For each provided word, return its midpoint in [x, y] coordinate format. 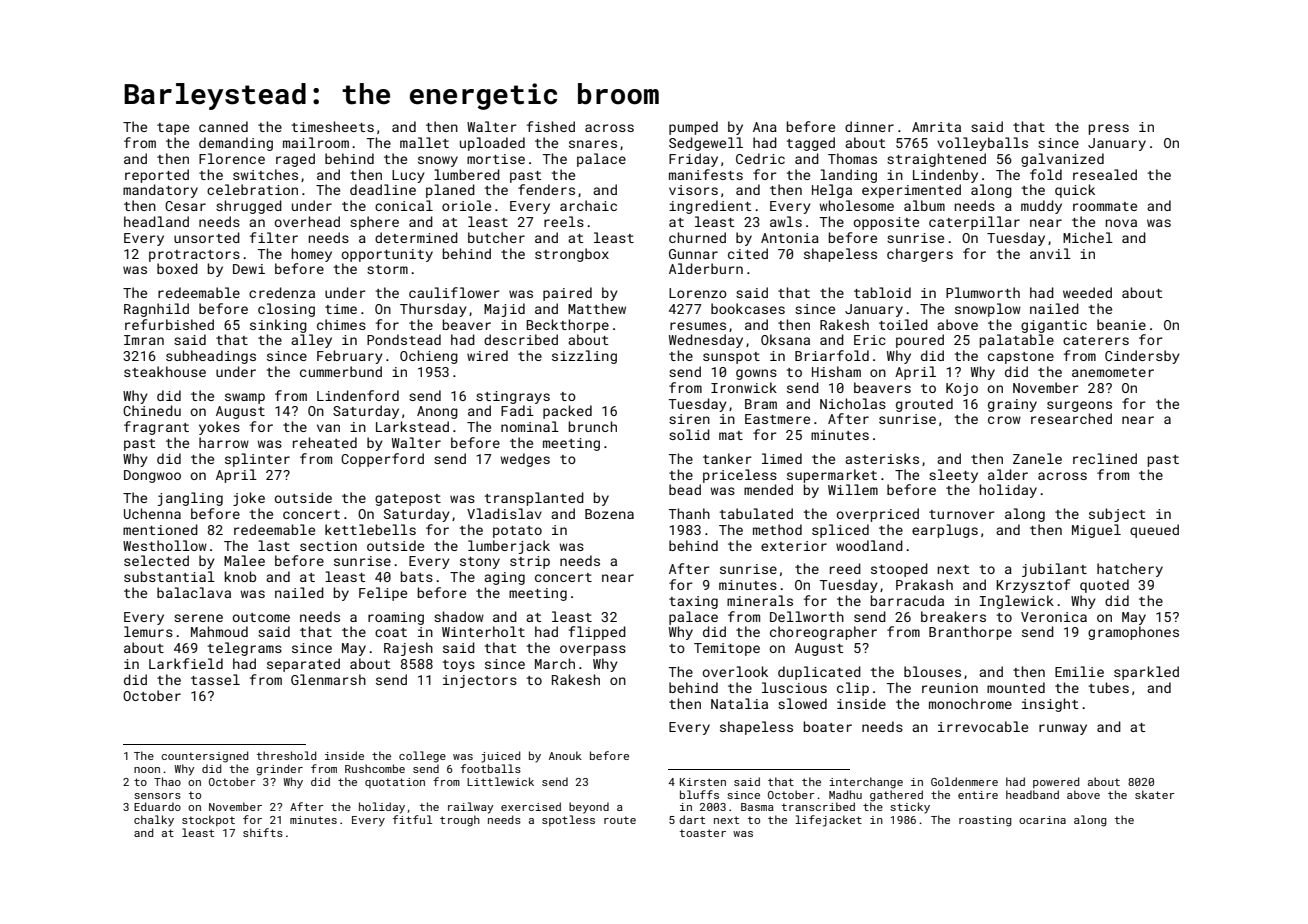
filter [274, 237]
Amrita [936, 127]
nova [1121, 223]
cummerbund [341, 371]
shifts [263, 832]
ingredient [710, 207]
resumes [698, 326]
